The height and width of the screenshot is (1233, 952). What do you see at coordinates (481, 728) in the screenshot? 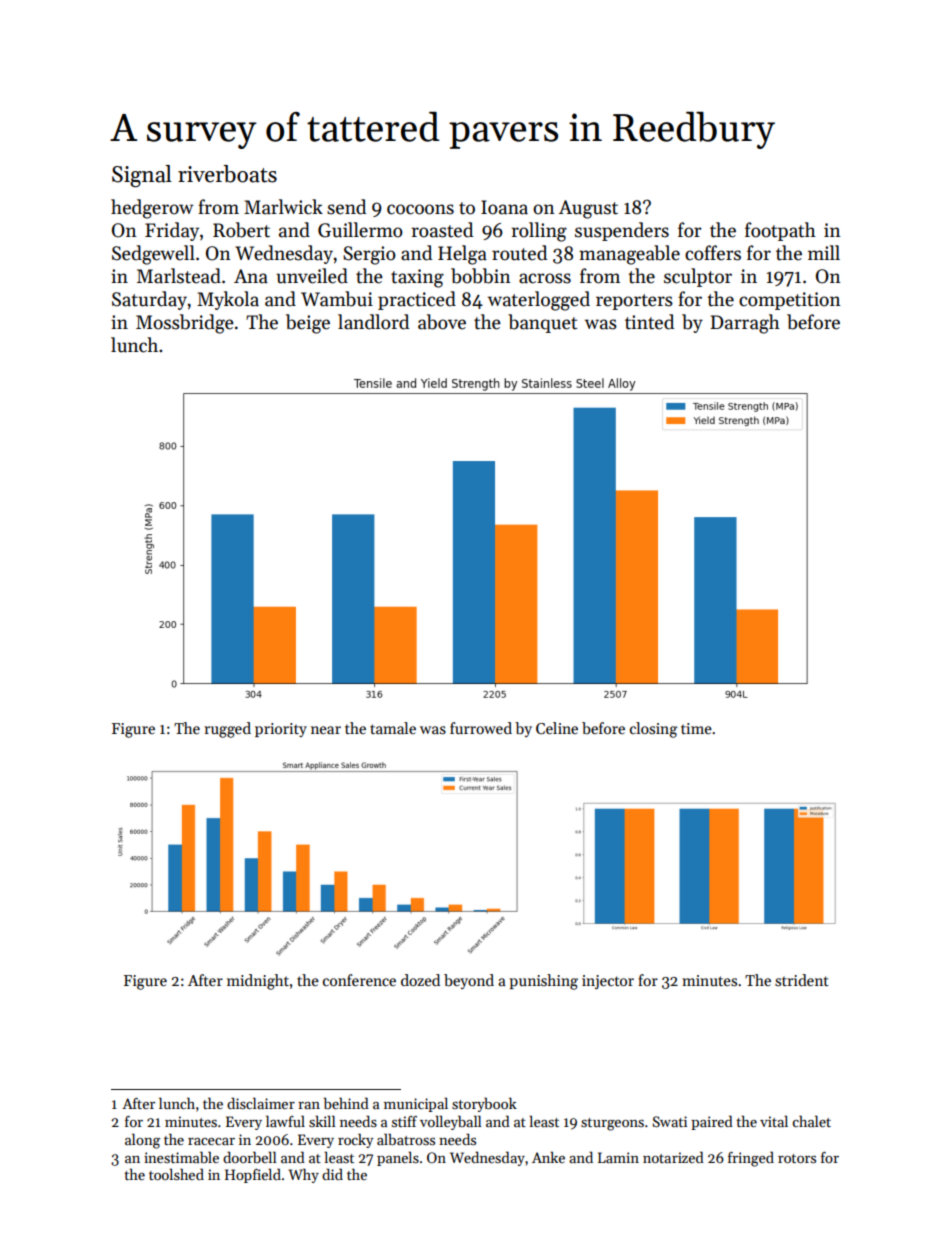
I see `furrowed` at bounding box center [481, 728].
